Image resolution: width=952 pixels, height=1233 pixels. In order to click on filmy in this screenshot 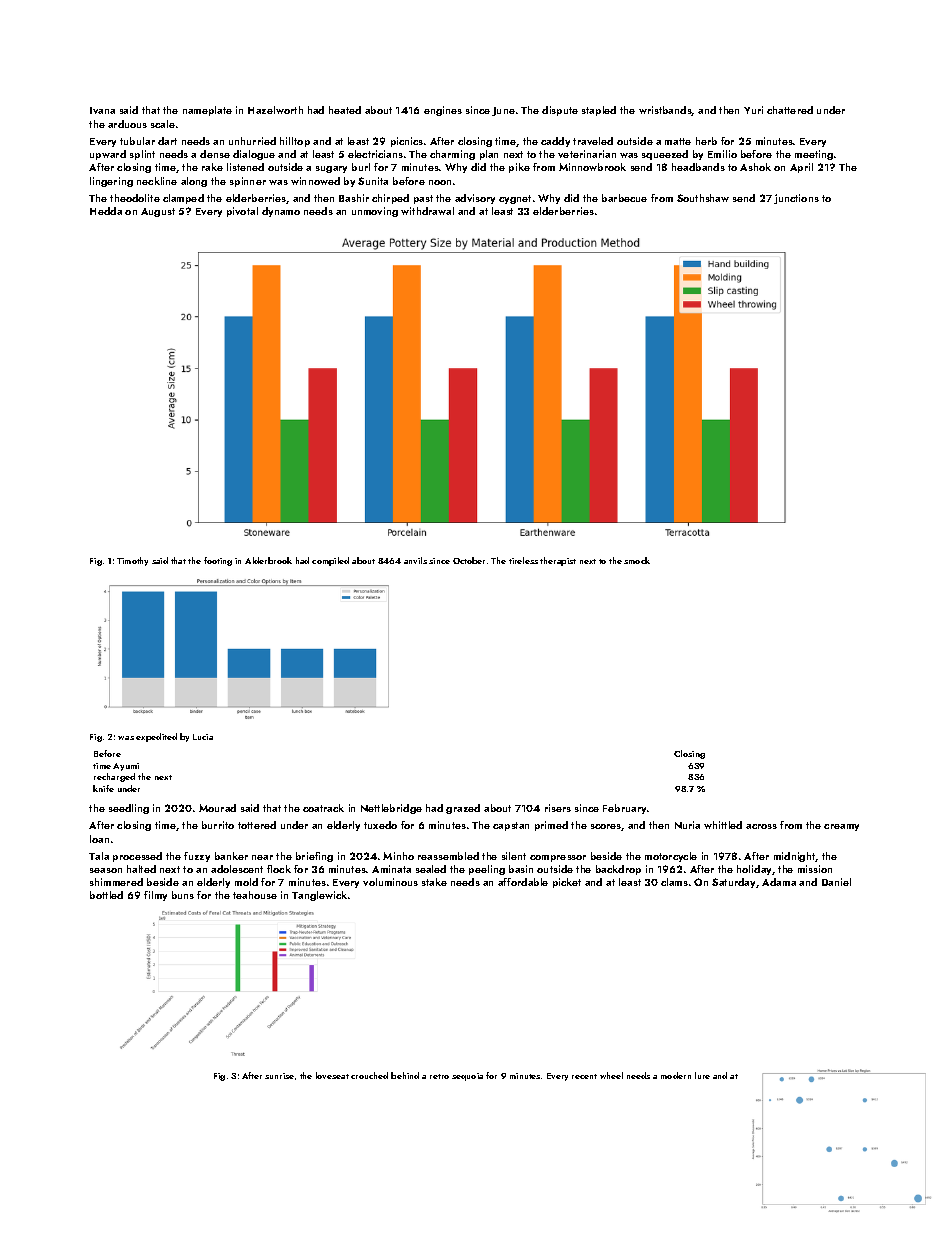, I will do `click(155, 896)`.
